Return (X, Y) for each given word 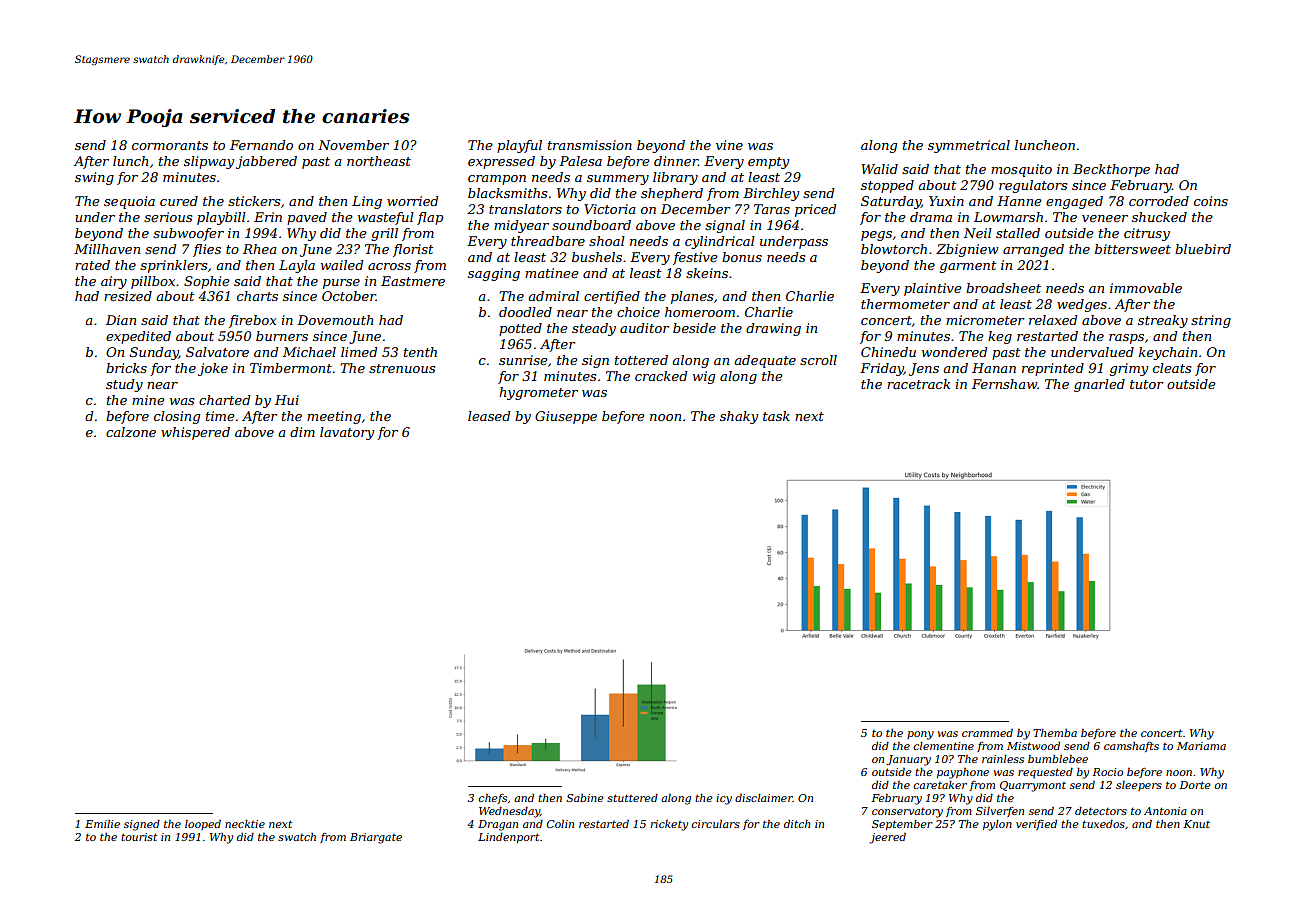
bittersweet (1133, 249)
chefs (492, 799)
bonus (742, 257)
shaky (739, 417)
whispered (195, 433)
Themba (1055, 733)
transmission (590, 145)
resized (128, 296)
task (776, 416)
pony (920, 735)
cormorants (170, 145)
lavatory (347, 433)
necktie (245, 824)
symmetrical (969, 146)
